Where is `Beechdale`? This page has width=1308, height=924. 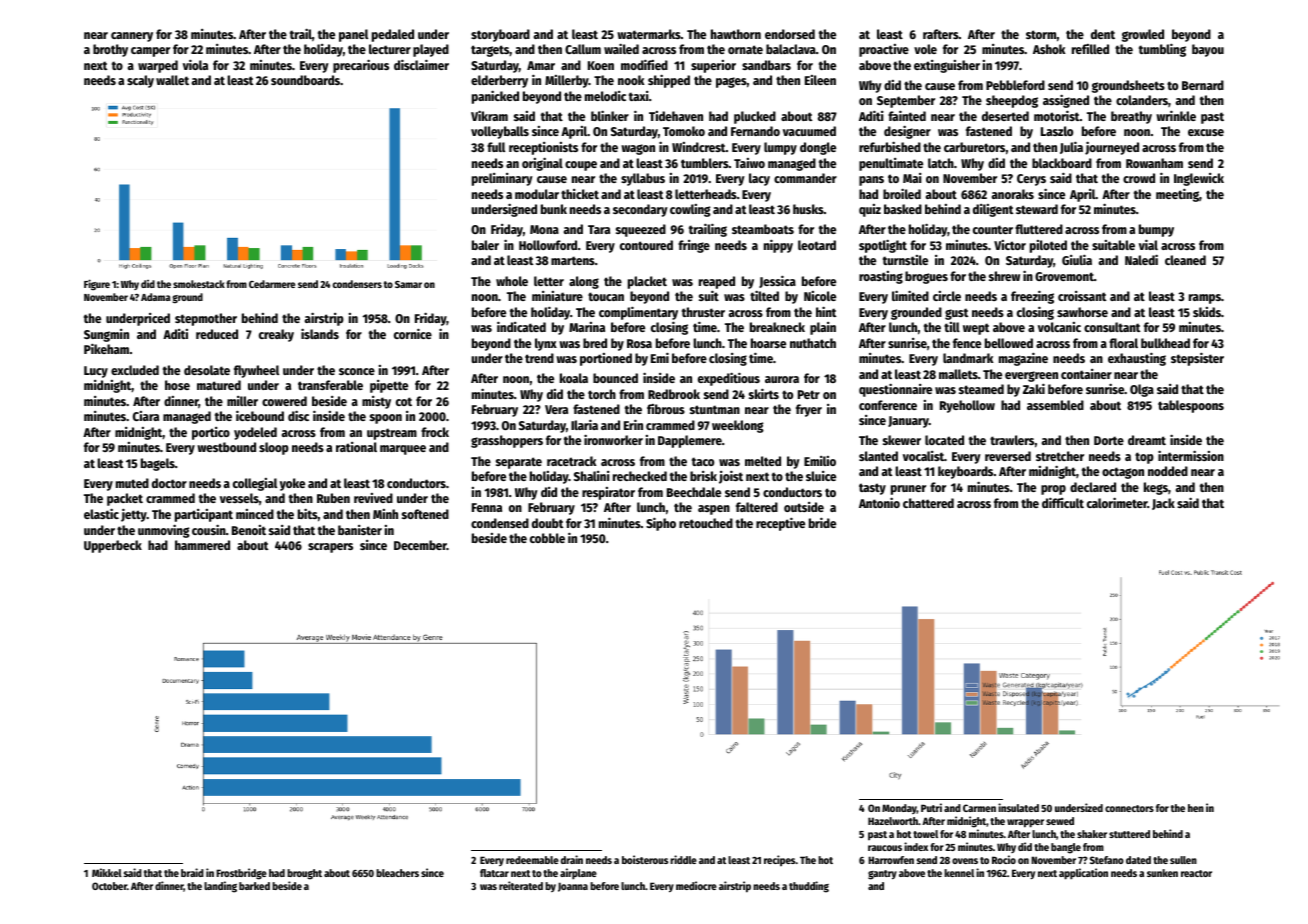 Beechdale is located at coordinates (694, 492).
